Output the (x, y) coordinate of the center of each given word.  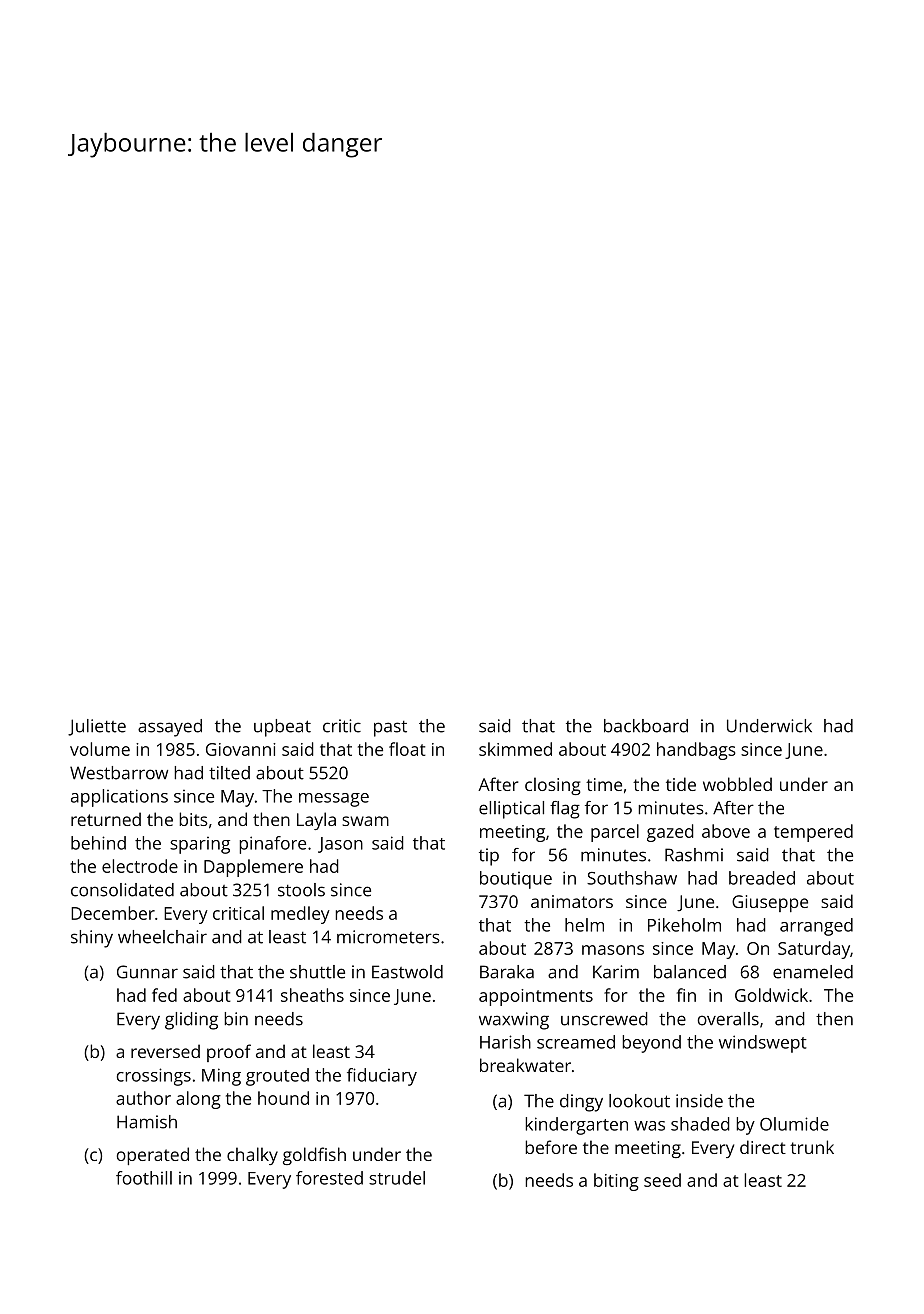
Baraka (507, 972)
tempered (813, 833)
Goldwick (771, 995)
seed (662, 1180)
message (334, 800)
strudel (397, 1178)
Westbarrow (119, 773)
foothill (144, 1178)
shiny (92, 939)
